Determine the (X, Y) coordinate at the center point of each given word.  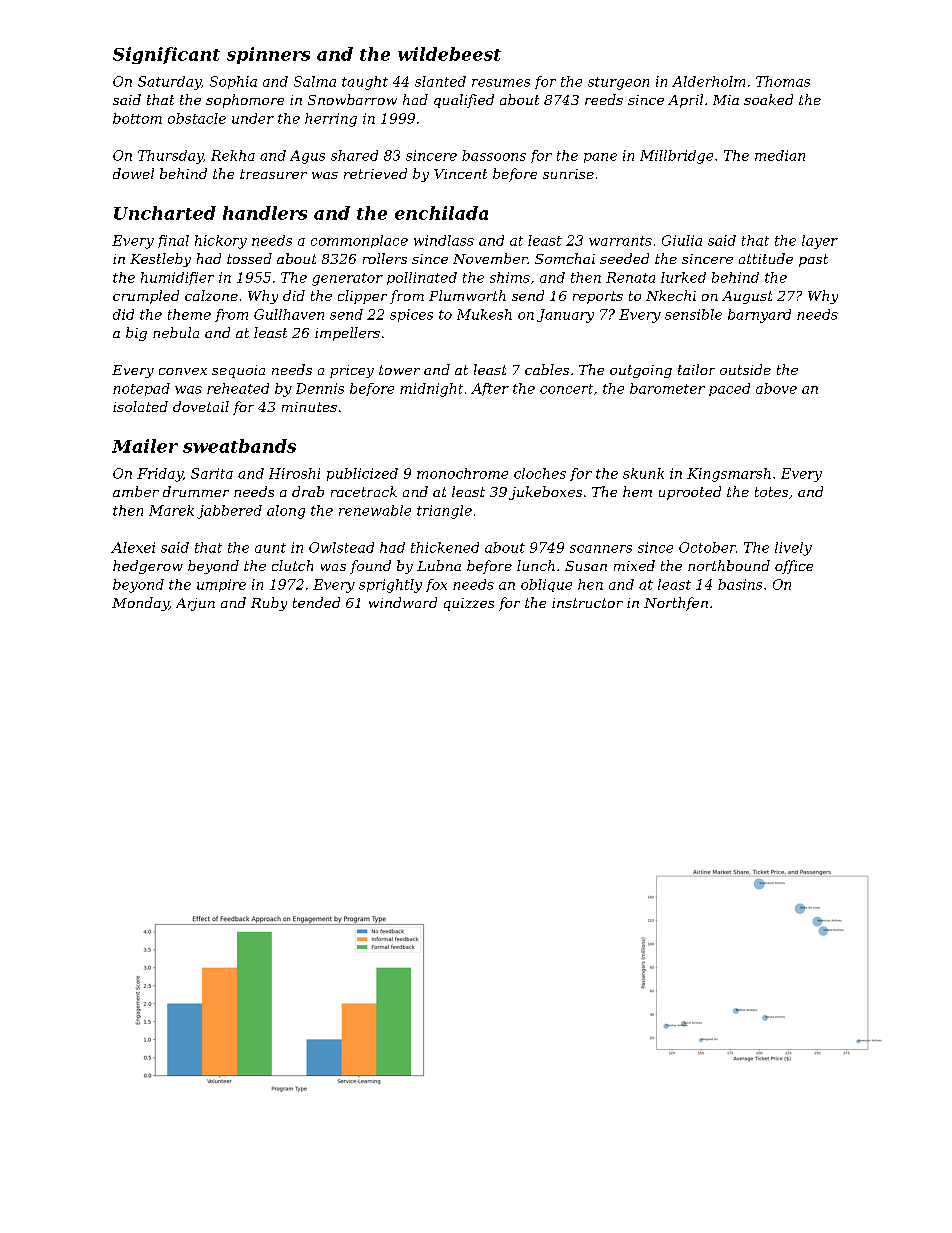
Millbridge (676, 157)
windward (403, 602)
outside (745, 369)
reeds (604, 99)
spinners (268, 55)
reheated (238, 388)
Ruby (269, 604)
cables (547, 369)
